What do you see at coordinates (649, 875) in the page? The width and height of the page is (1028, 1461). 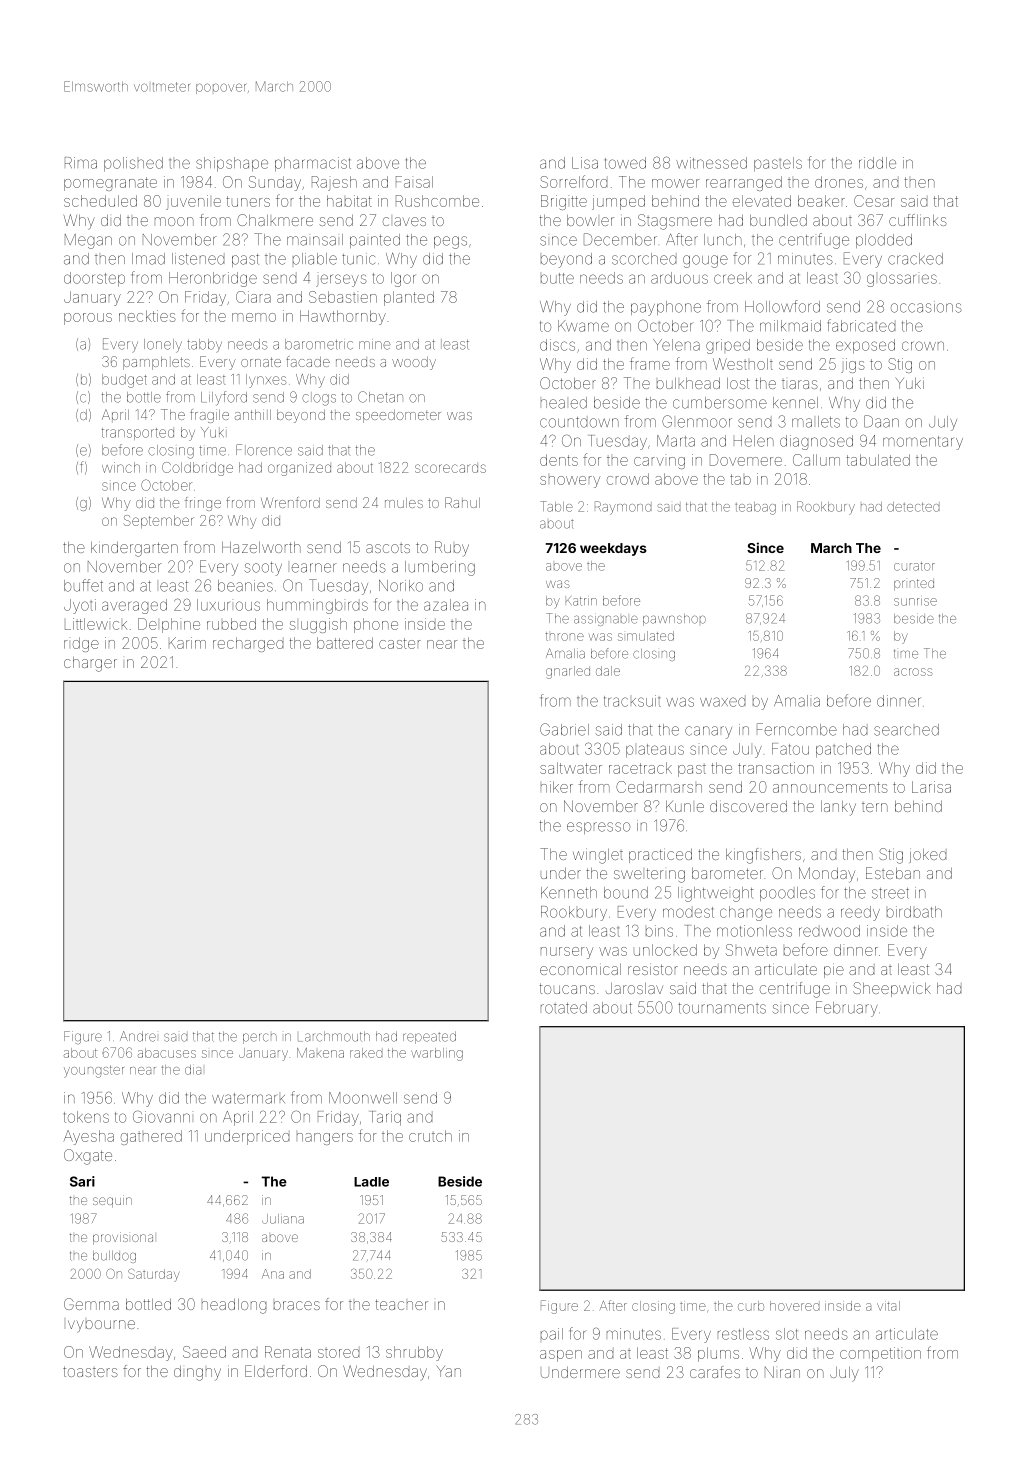 I see `sweltering` at bounding box center [649, 875].
